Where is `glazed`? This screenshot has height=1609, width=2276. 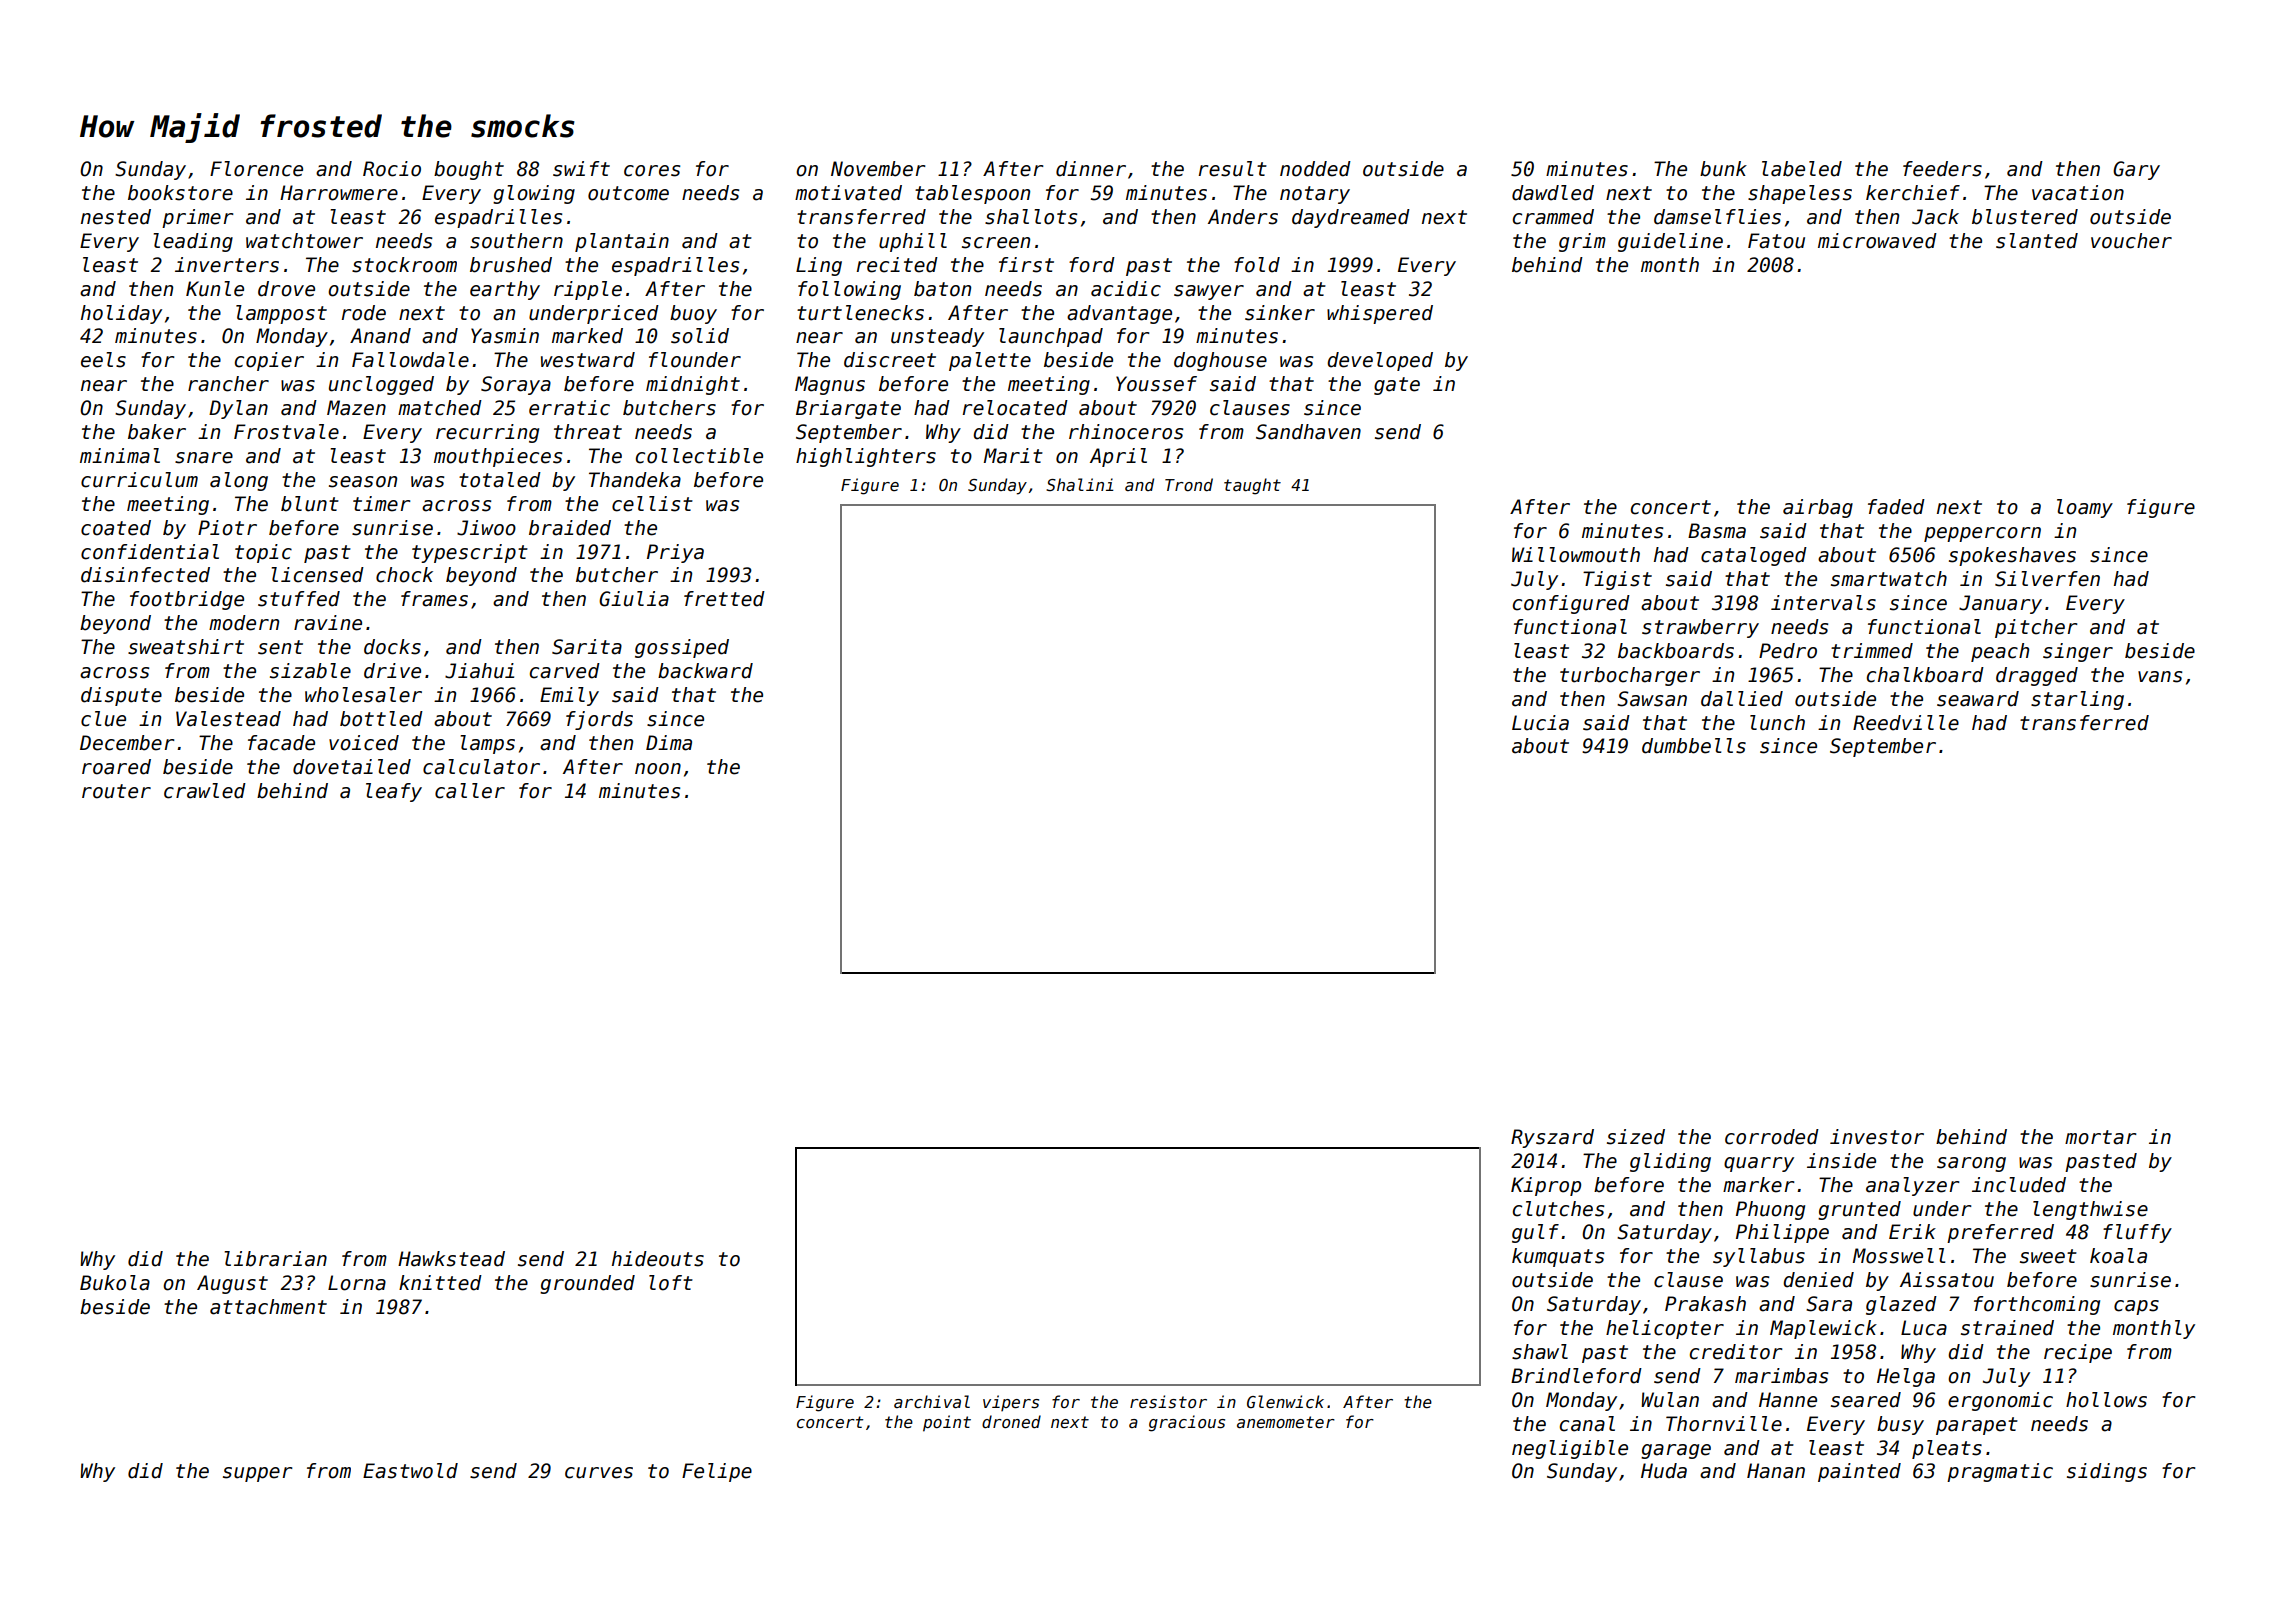
glazed is located at coordinates (1901, 1305).
